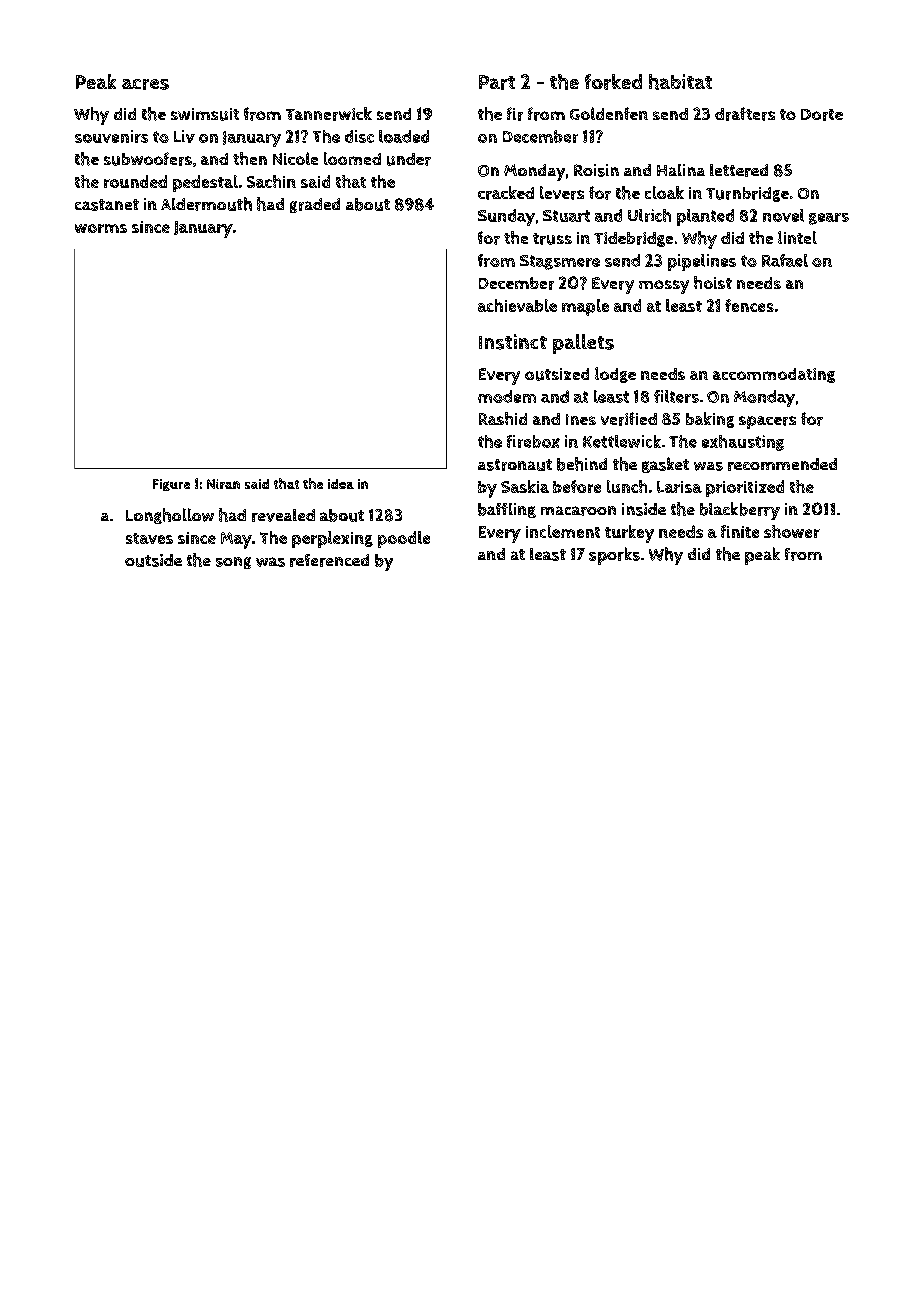 The height and width of the page is (1308, 924). Describe the element at coordinates (792, 531) in the page. I see `shower` at that location.
